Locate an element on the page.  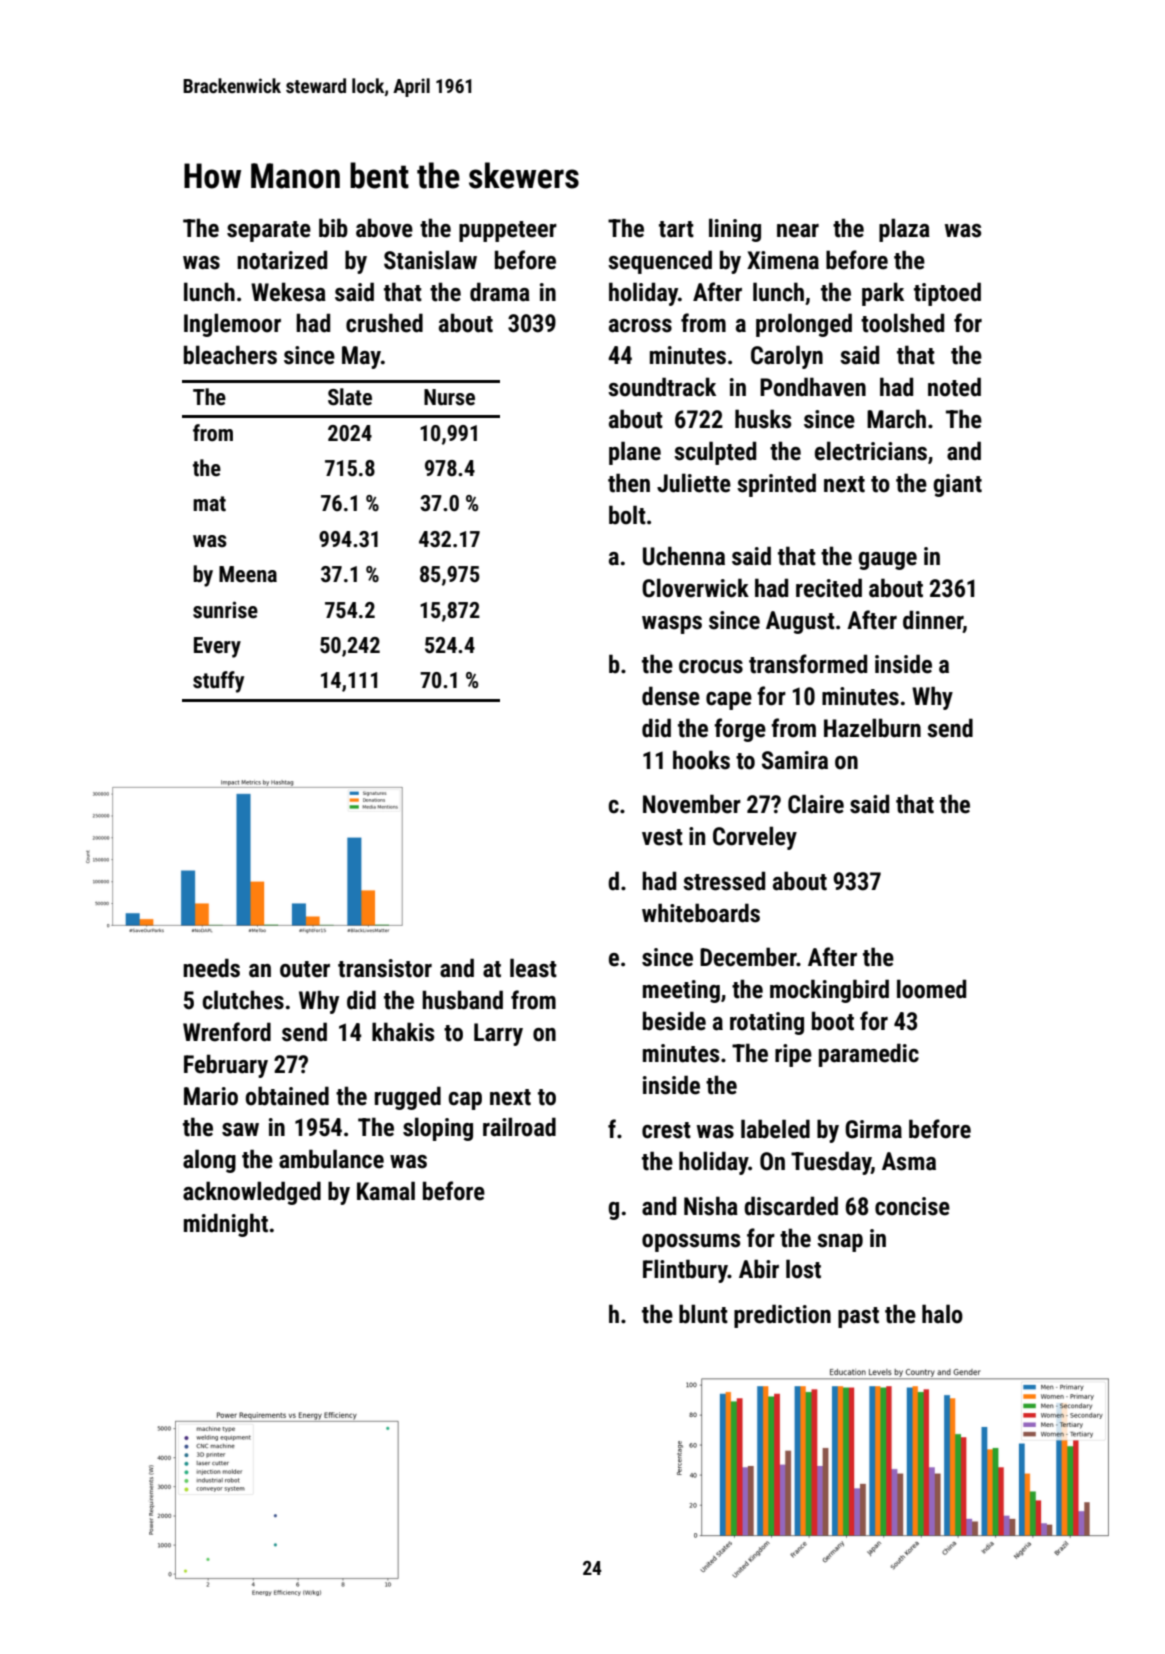
Nurse is located at coordinates (449, 397).
